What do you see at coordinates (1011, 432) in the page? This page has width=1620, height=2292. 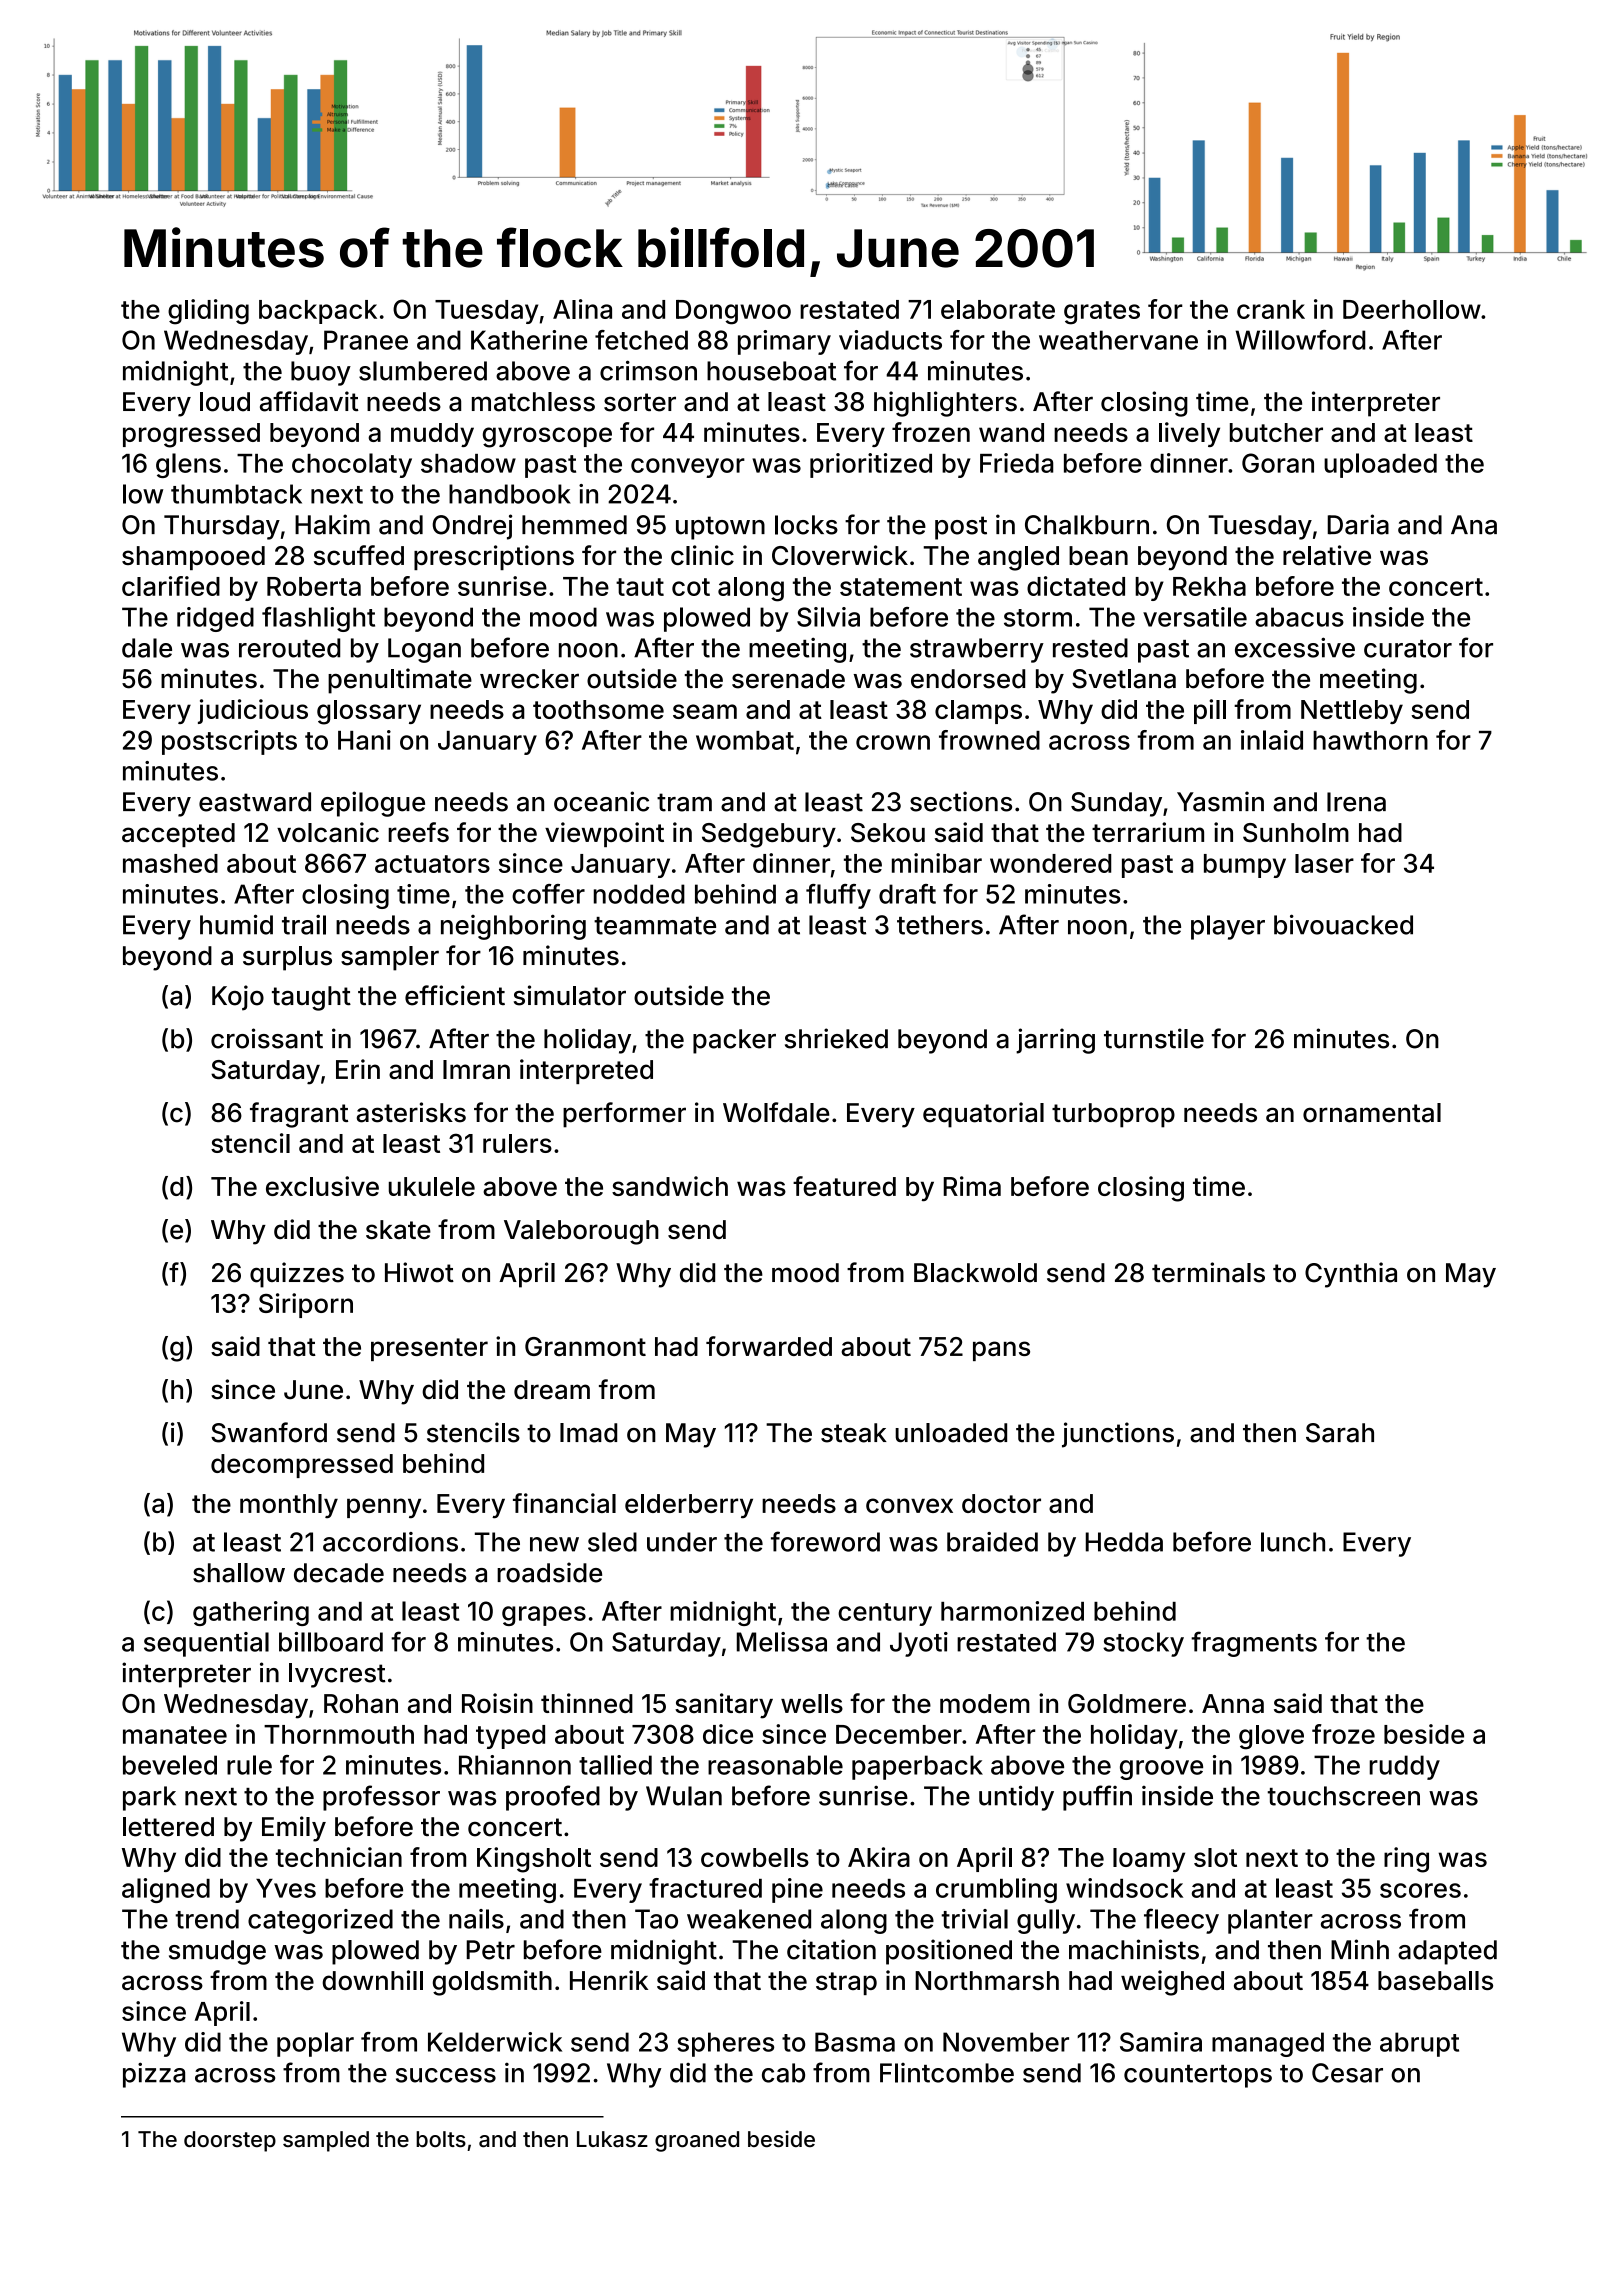 I see `wand` at bounding box center [1011, 432].
